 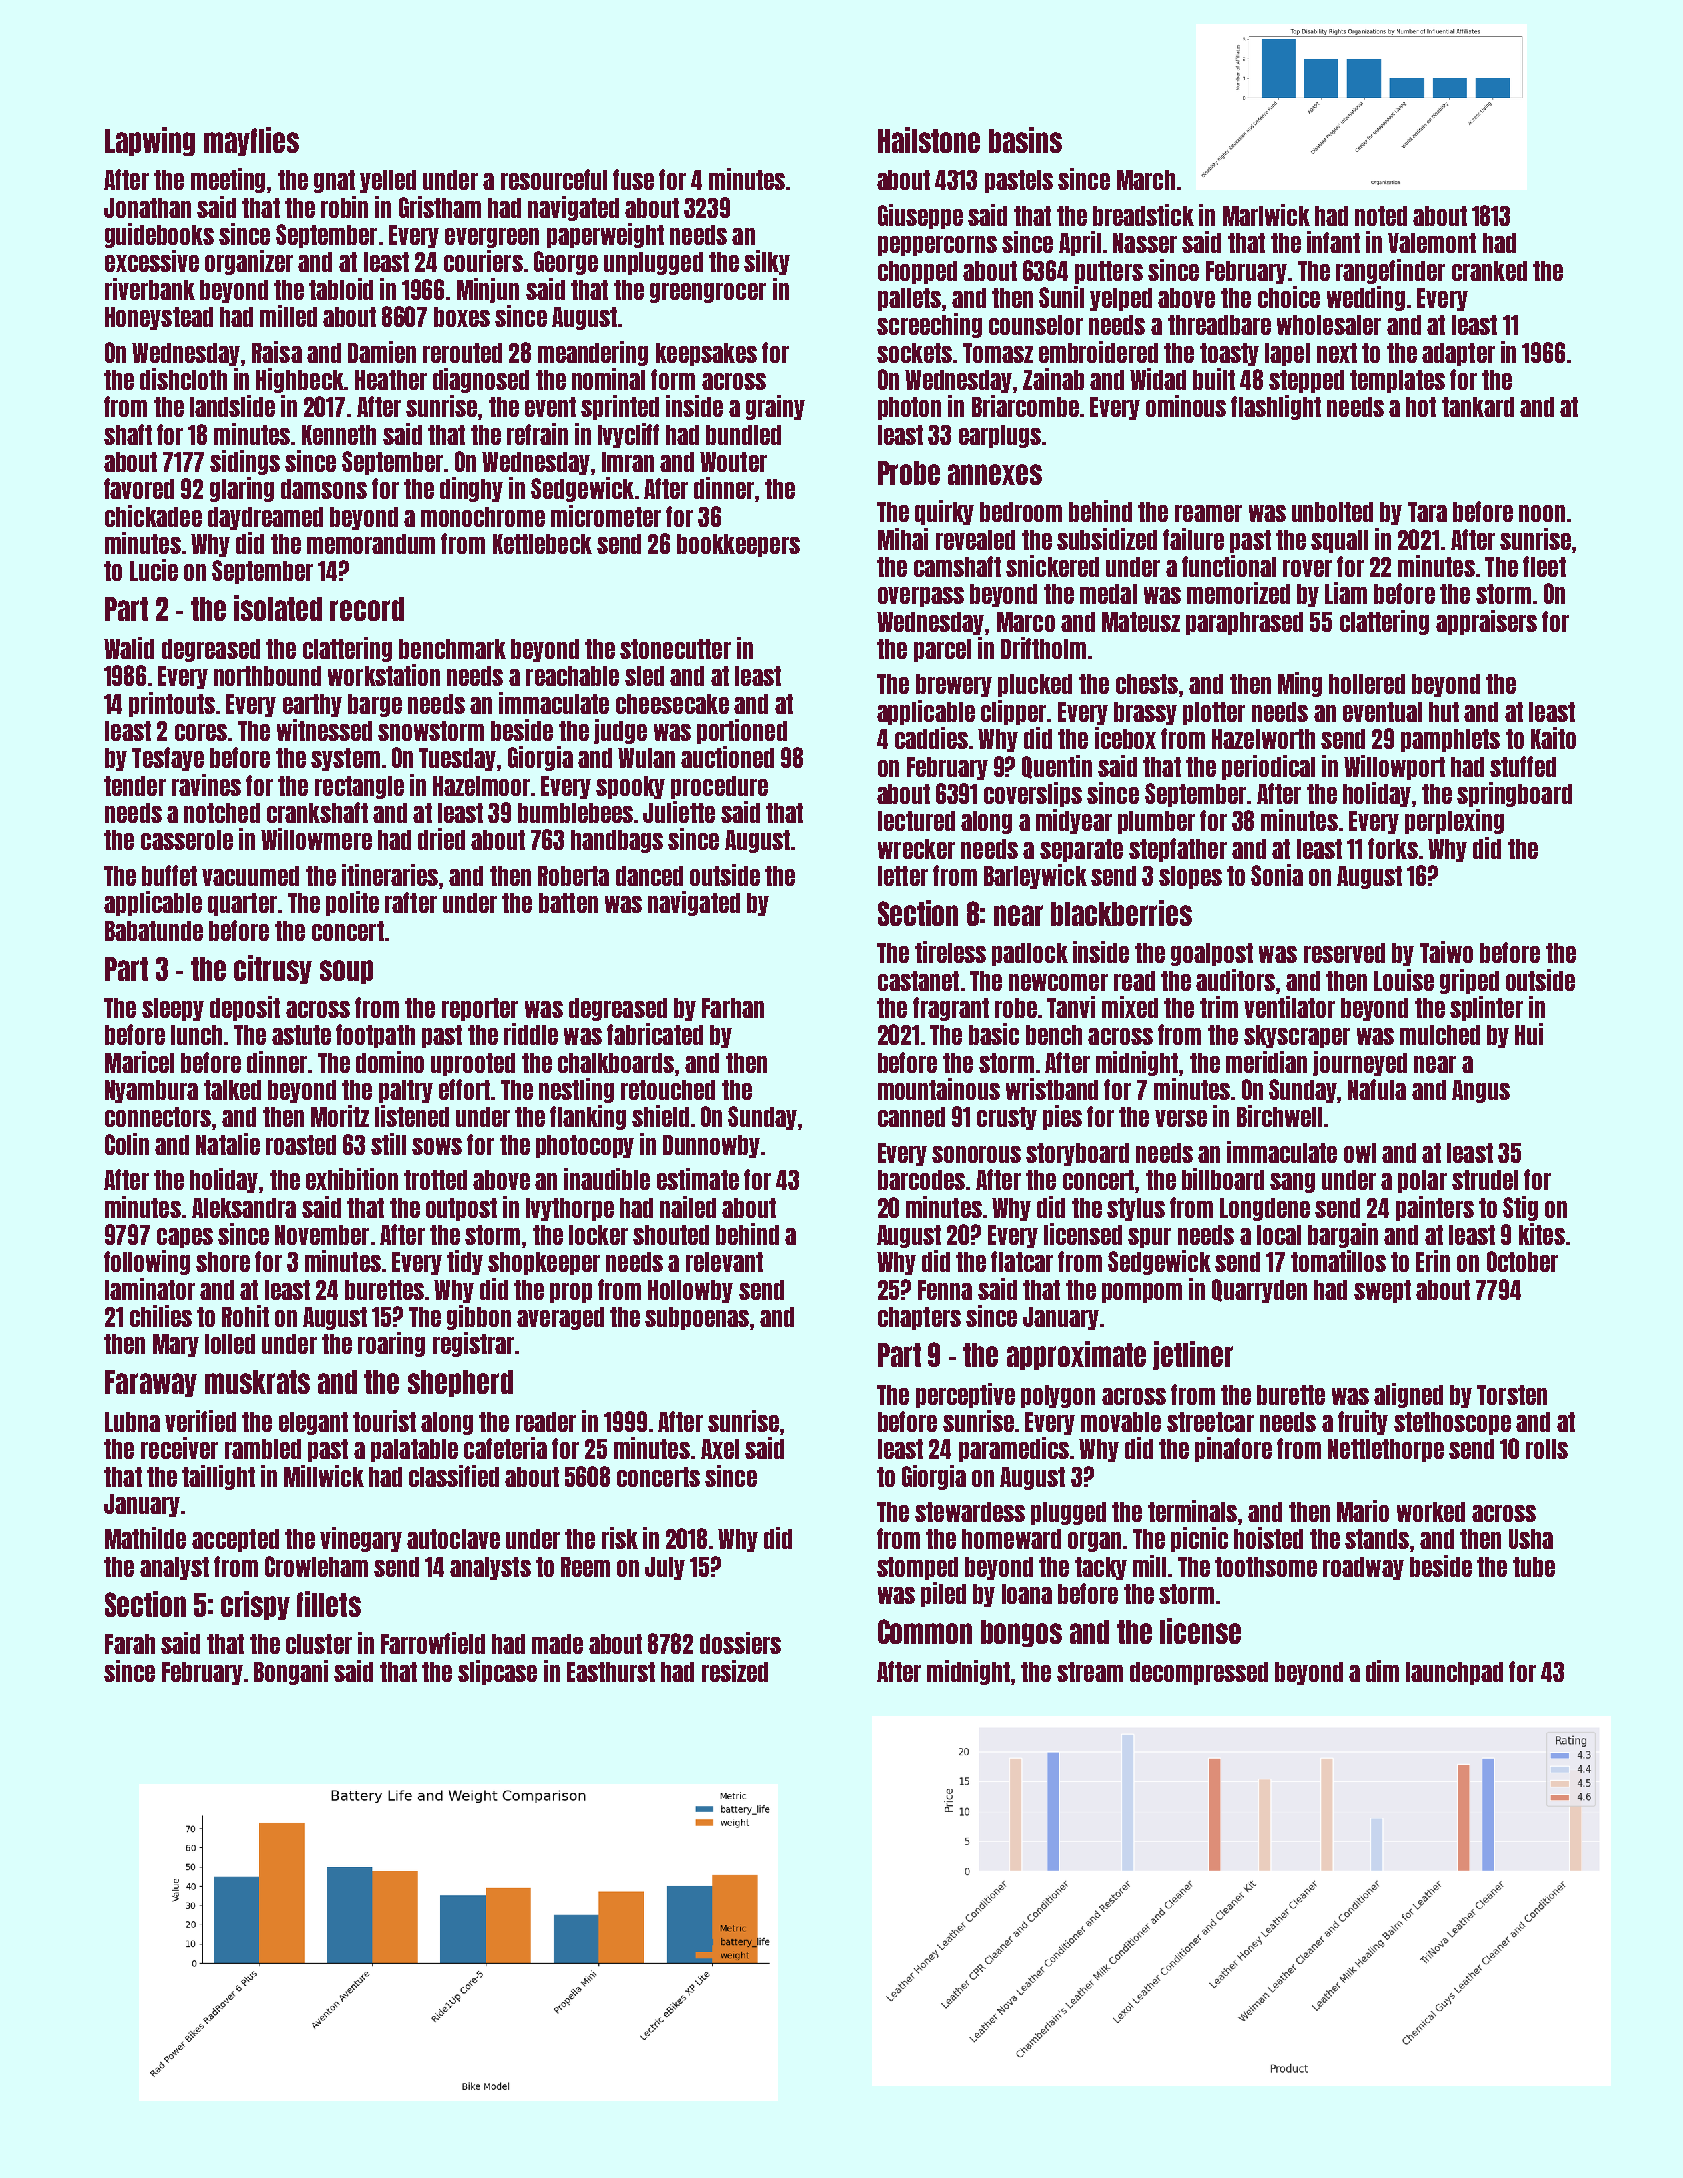 What do you see at coordinates (1381, 216) in the page?
I see `noted` at bounding box center [1381, 216].
